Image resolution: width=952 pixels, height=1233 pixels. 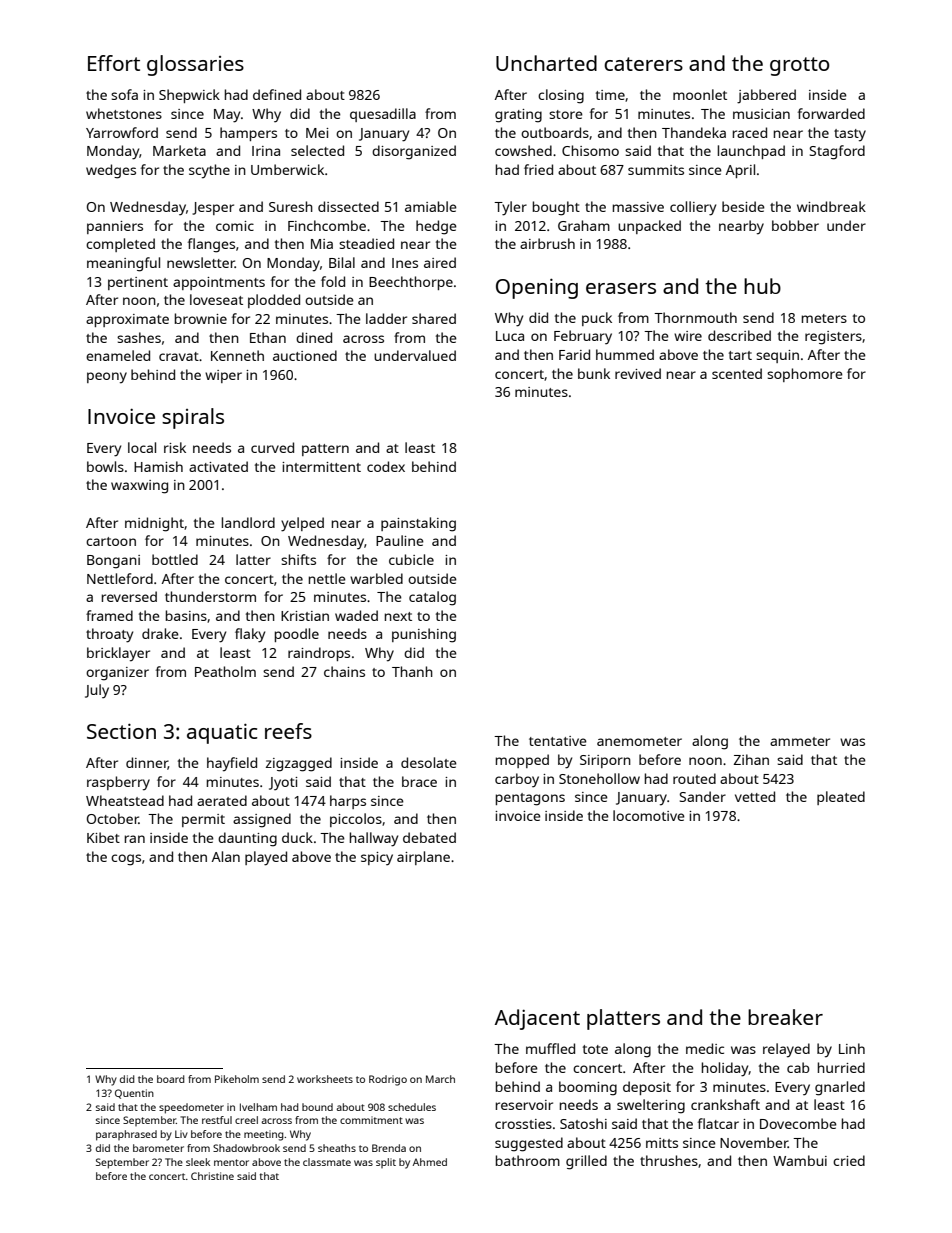 I want to click on Luca, so click(x=510, y=336).
